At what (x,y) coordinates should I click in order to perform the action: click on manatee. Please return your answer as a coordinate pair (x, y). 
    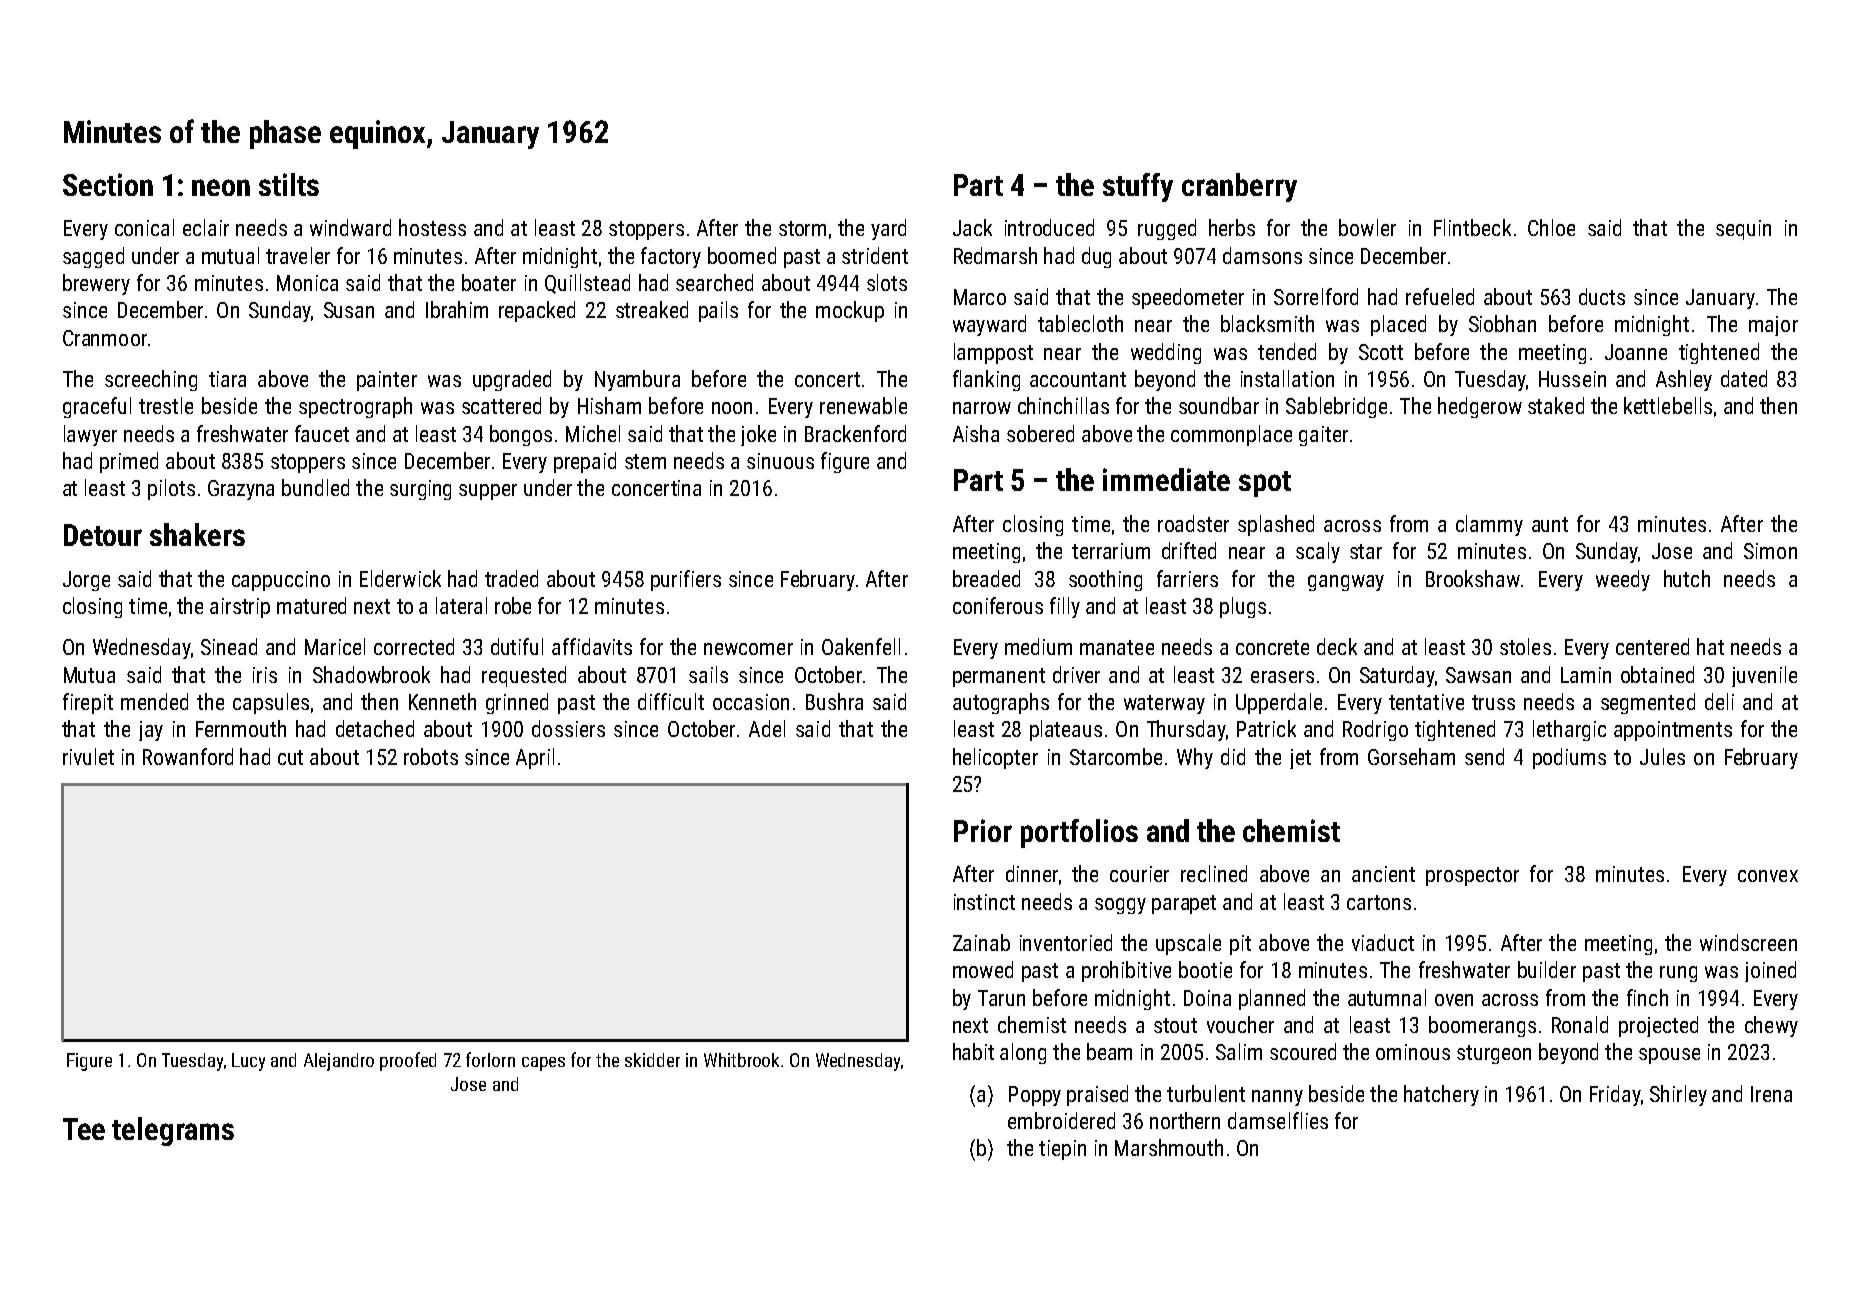
    Looking at the image, I should click on (1117, 647).
